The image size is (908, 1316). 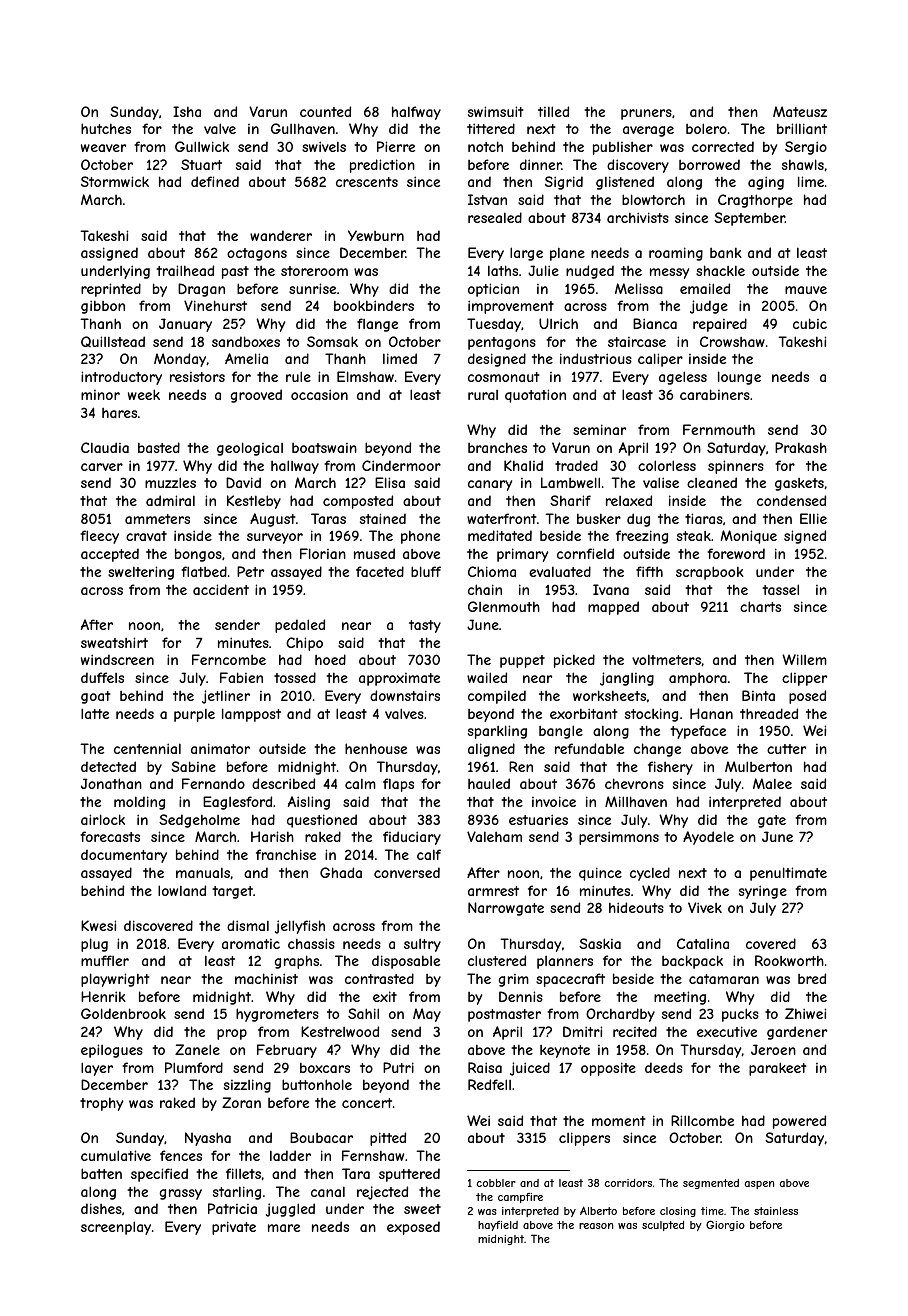 What do you see at coordinates (103, 819) in the page?
I see `airlock` at bounding box center [103, 819].
